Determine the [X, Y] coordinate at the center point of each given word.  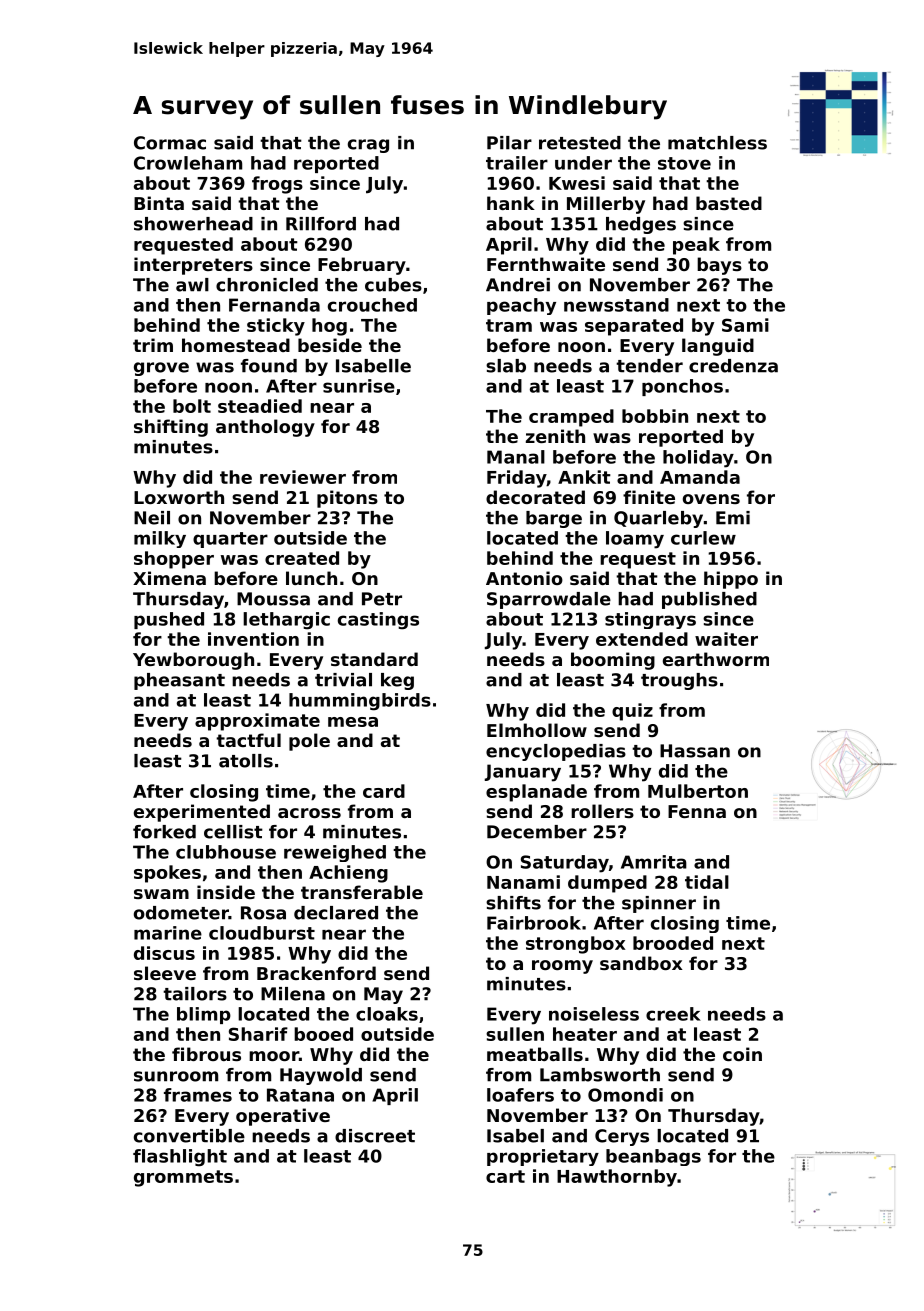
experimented [202, 813]
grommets [183, 1178]
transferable [362, 892]
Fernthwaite [546, 264]
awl [192, 285]
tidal [707, 882]
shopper [174, 560]
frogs [277, 185]
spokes [167, 874]
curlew [703, 538]
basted [729, 203]
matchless [717, 143]
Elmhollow [537, 730]
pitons [347, 499]
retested [580, 143]
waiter [726, 639]
